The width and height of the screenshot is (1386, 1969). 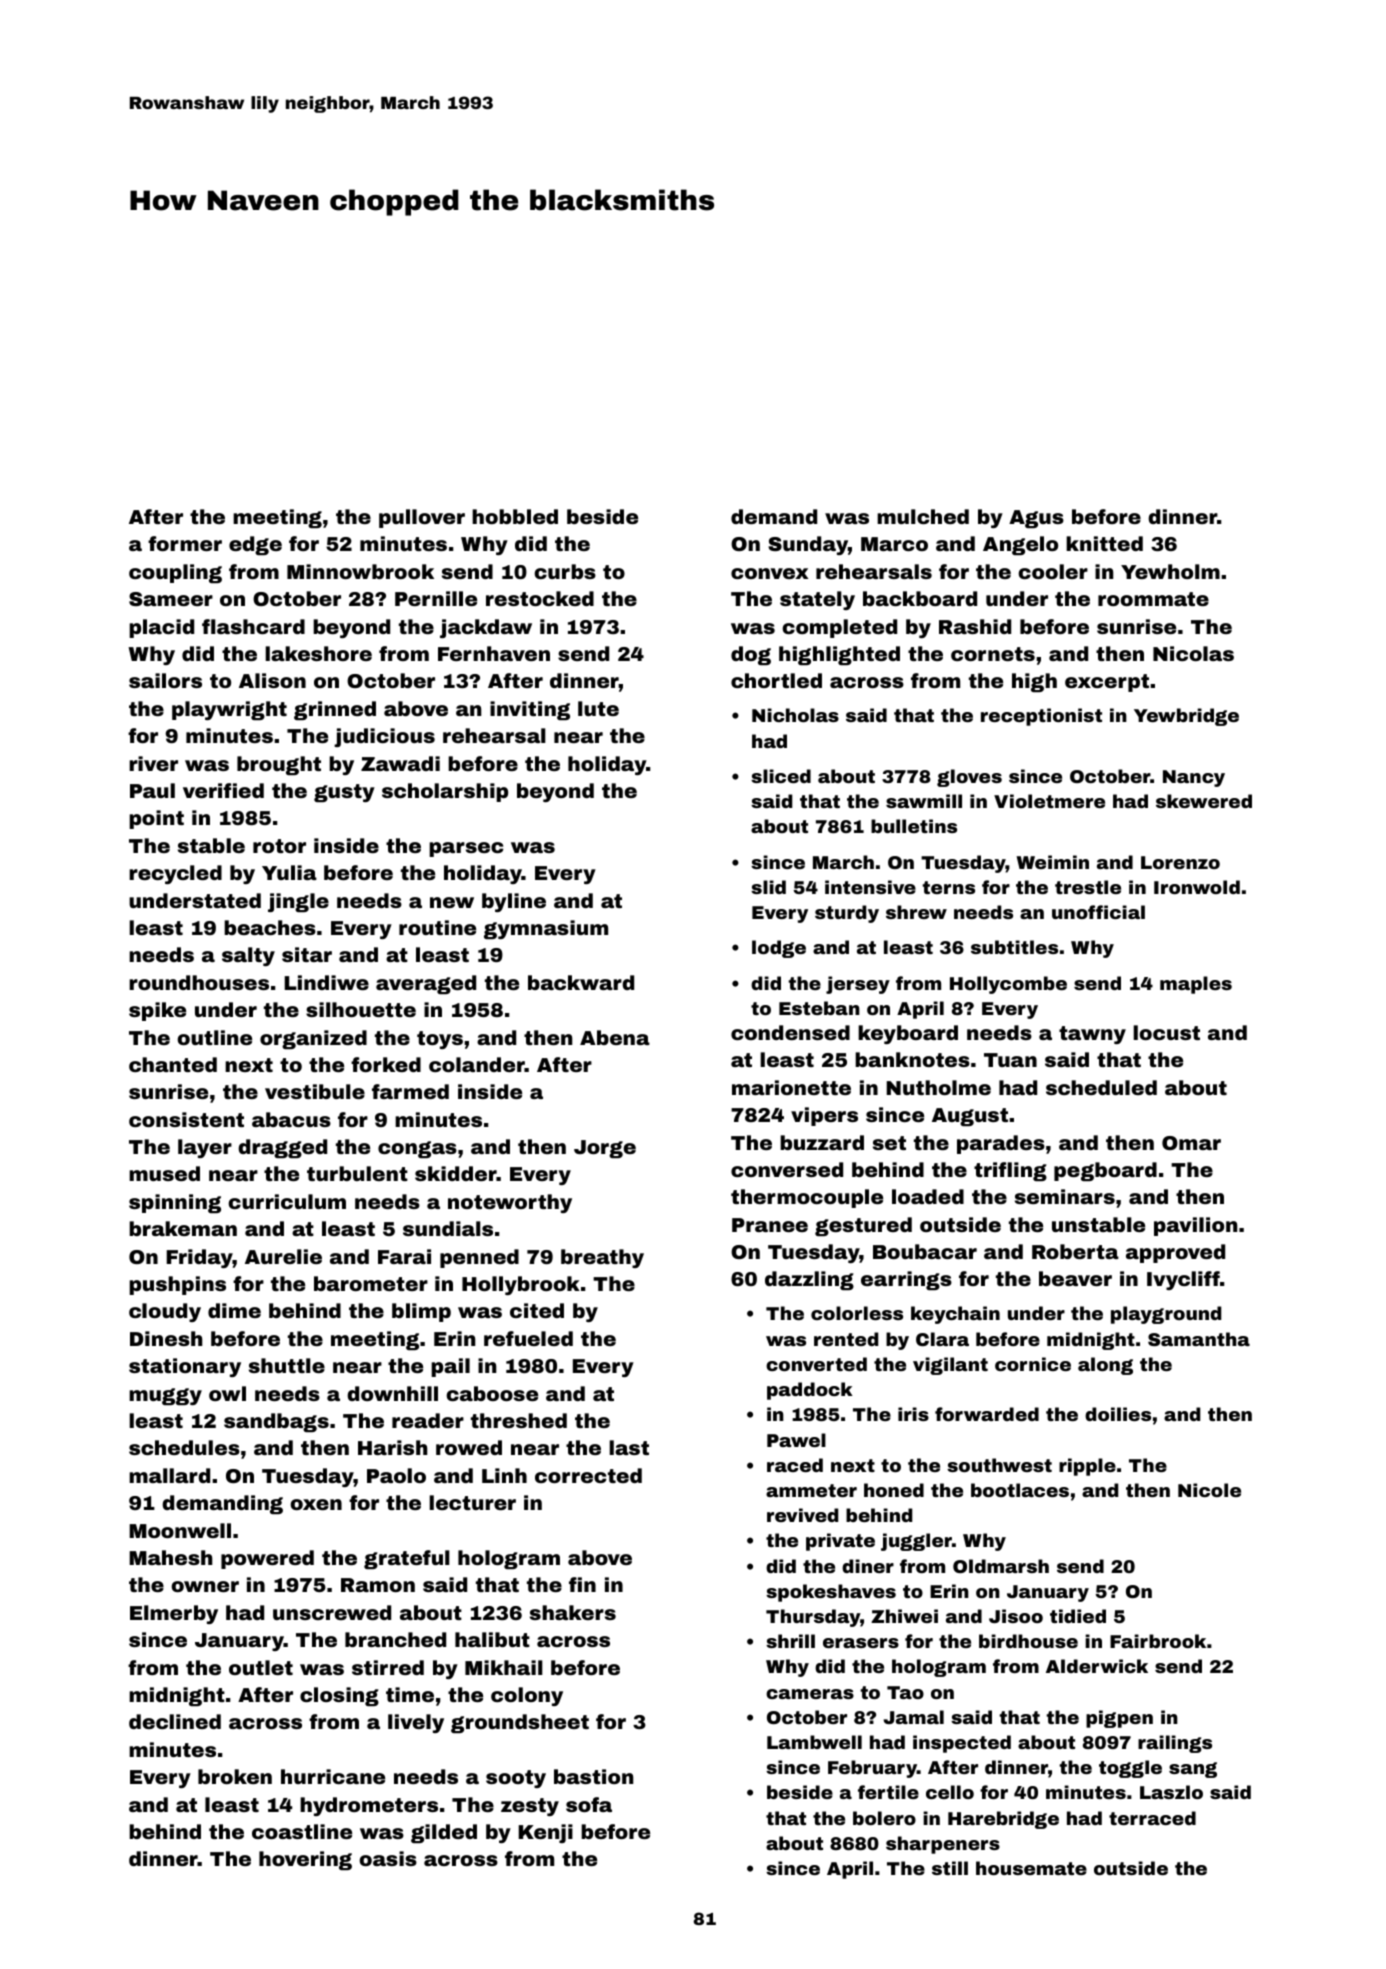 I want to click on Agus, so click(x=1036, y=519).
